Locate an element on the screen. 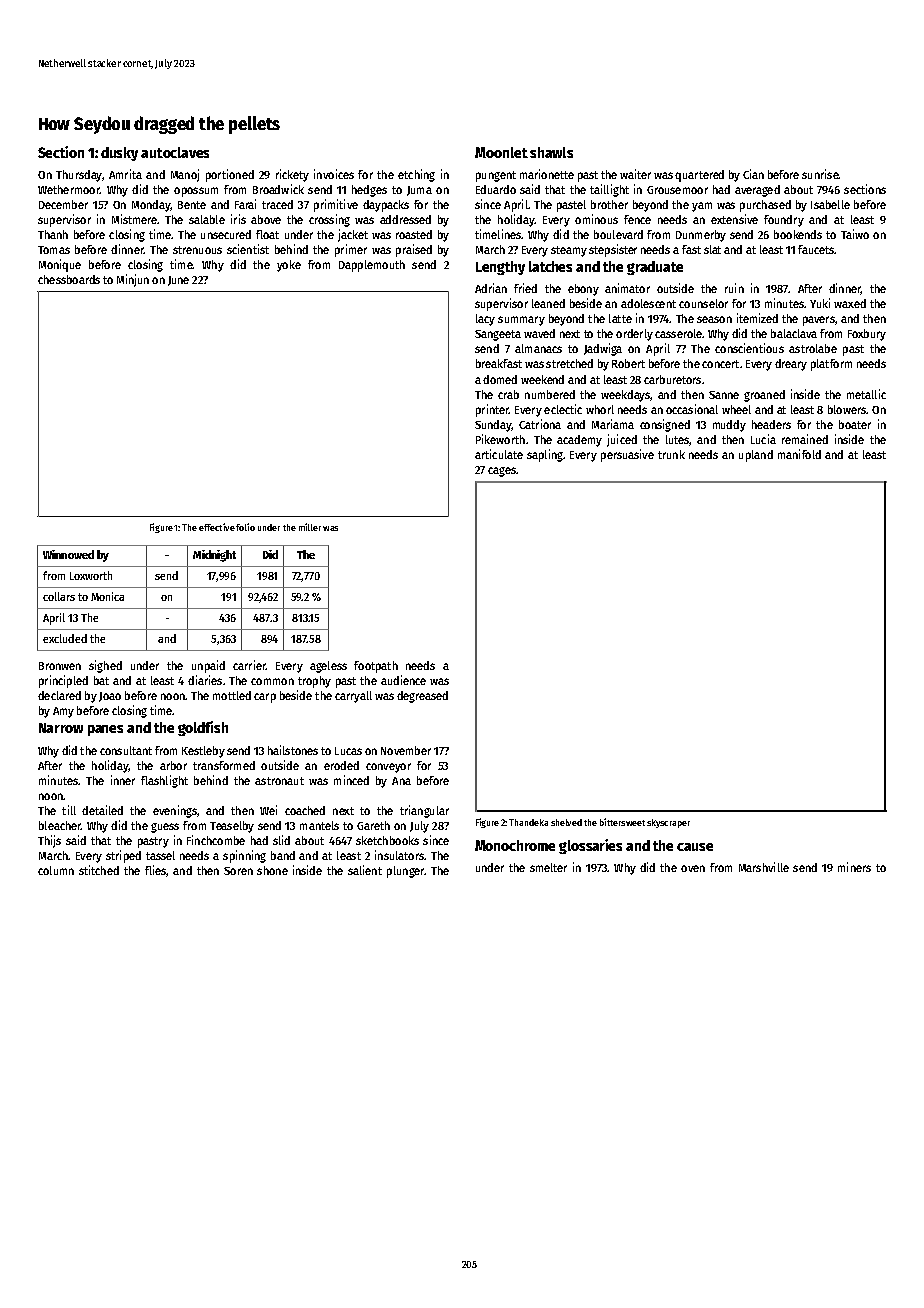 This screenshot has height=1308, width=924. plunger is located at coordinates (405, 872).
